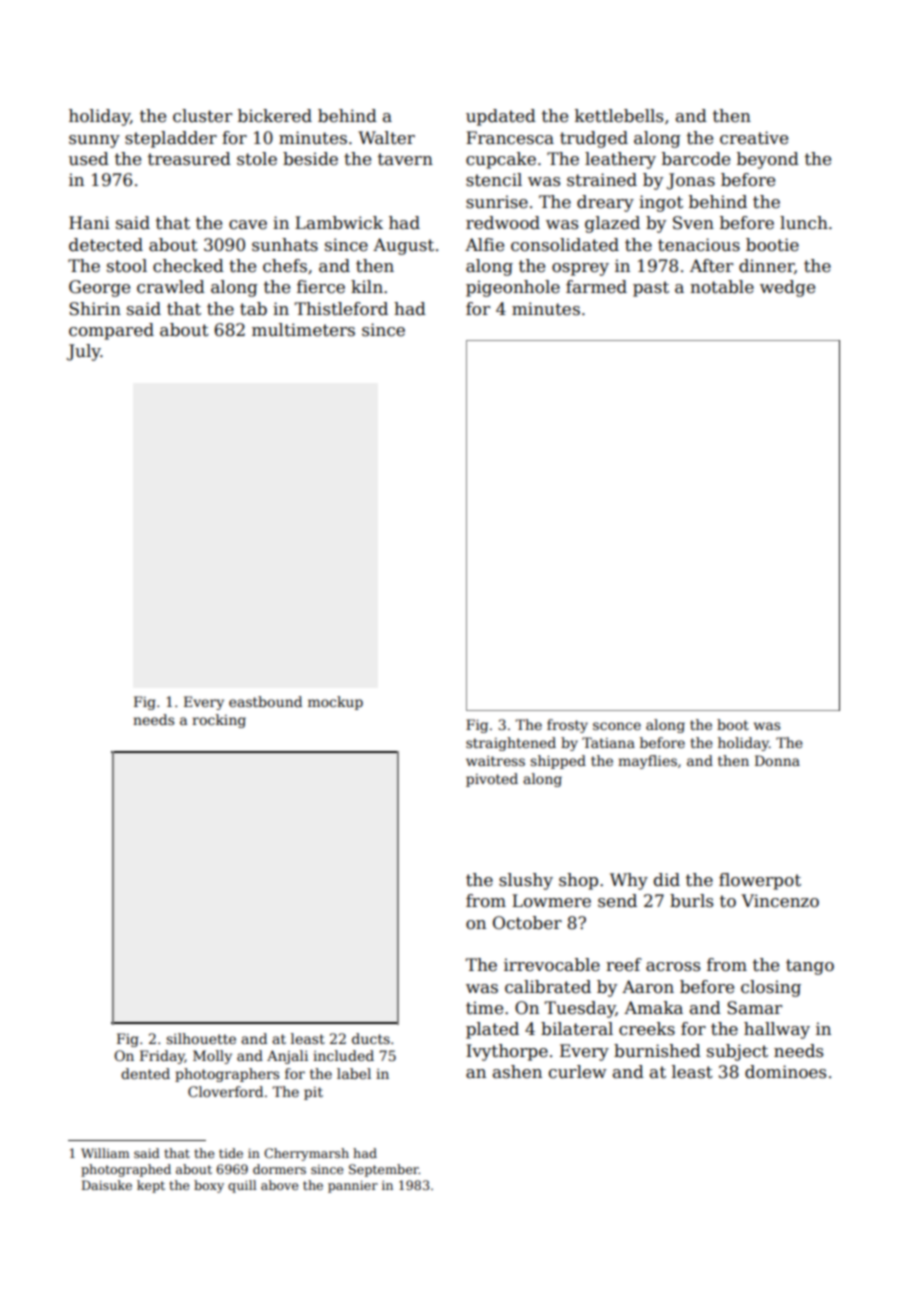 Image resolution: width=908 pixels, height=1316 pixels. Describe the element at coordinates (511, 744) in the screenshot. I see `straightened` at that location.
